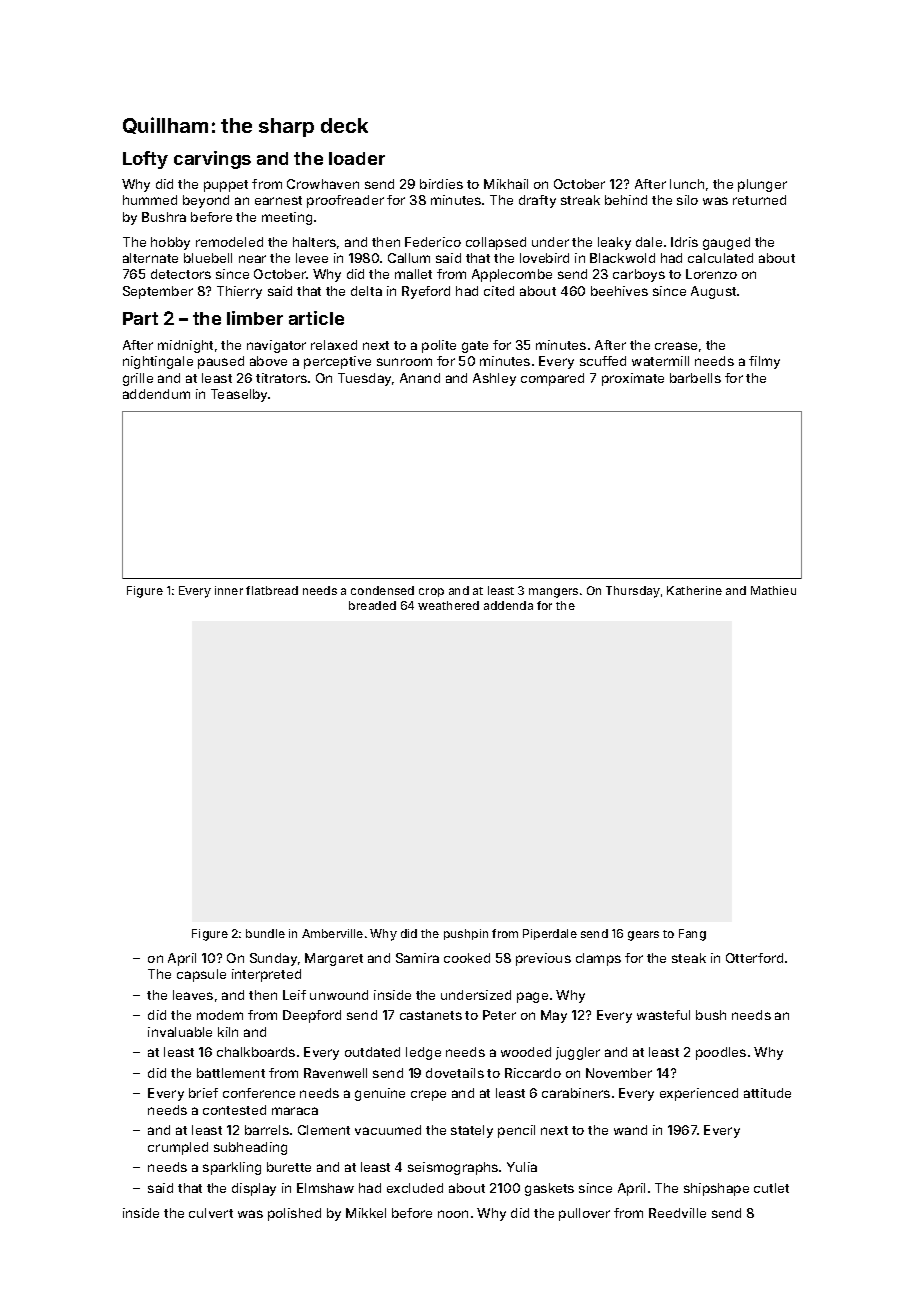  Describe the element at coordinates (265, 933) in the screenshot. I see `bundle` at that location.
